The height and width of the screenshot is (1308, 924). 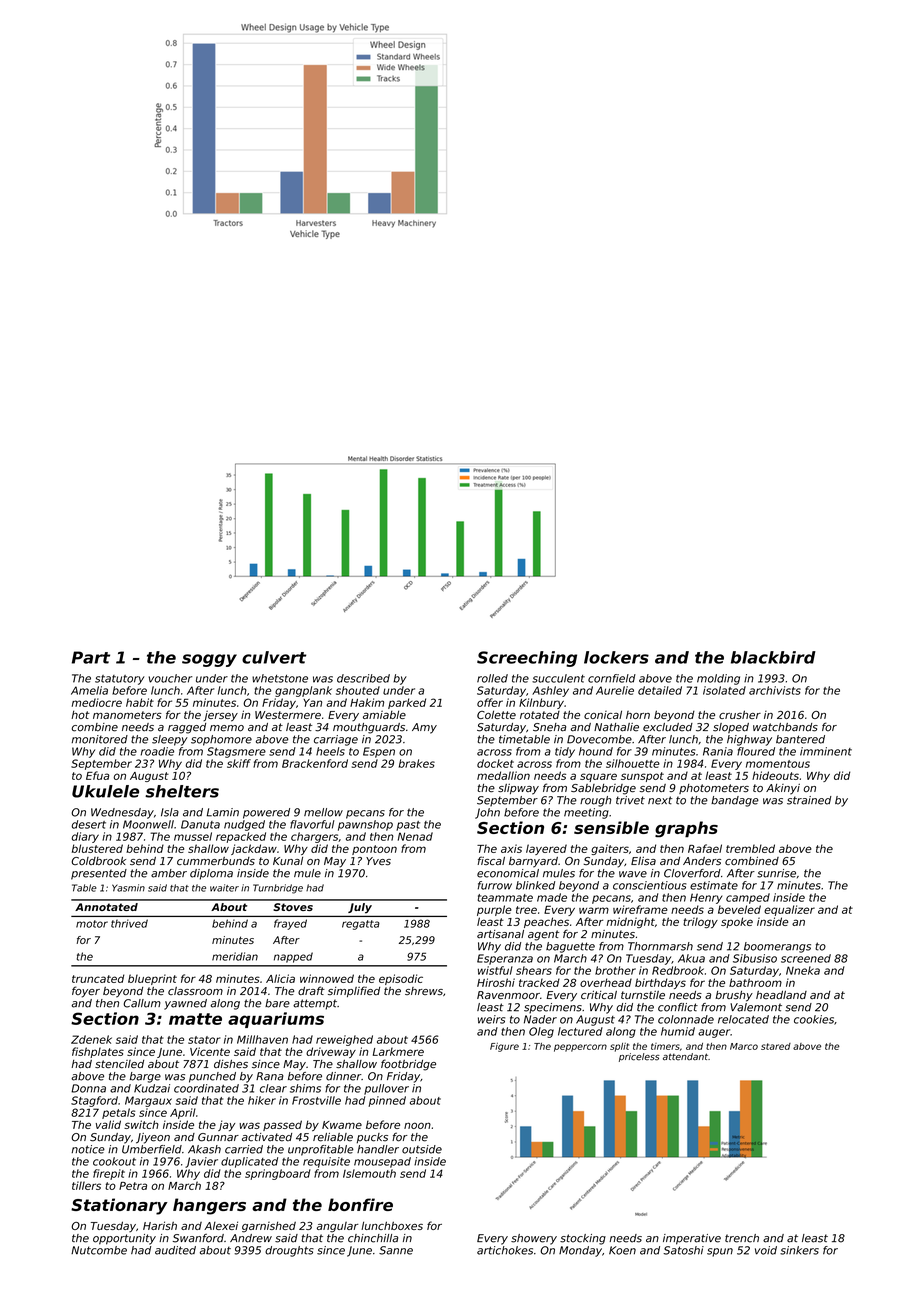 I want to click on Andrew, so click(x=251, y=1238).
